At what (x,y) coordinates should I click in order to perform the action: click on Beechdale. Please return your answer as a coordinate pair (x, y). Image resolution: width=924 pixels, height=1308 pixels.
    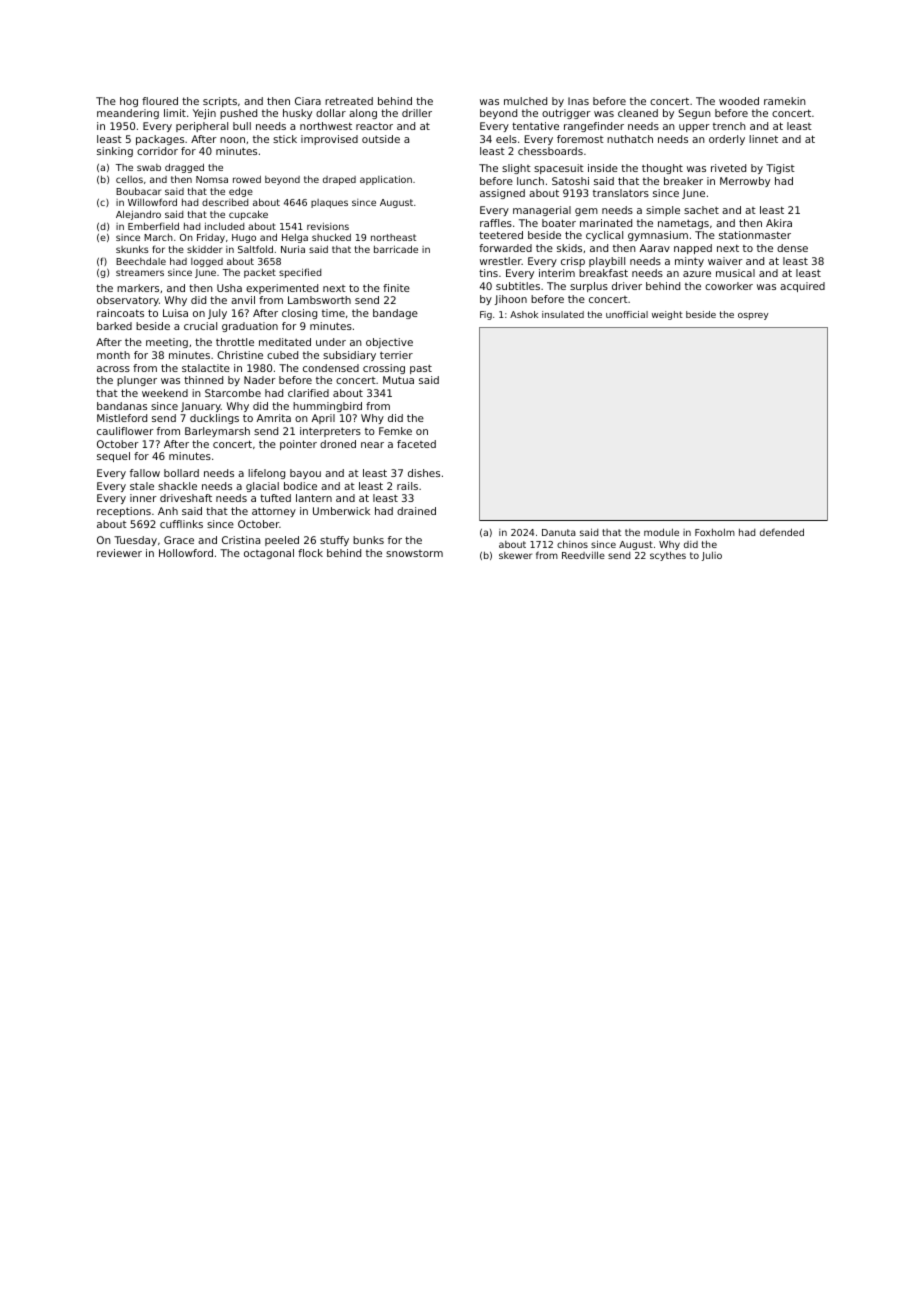
    Looking at the image, I should click on (141, 261).
